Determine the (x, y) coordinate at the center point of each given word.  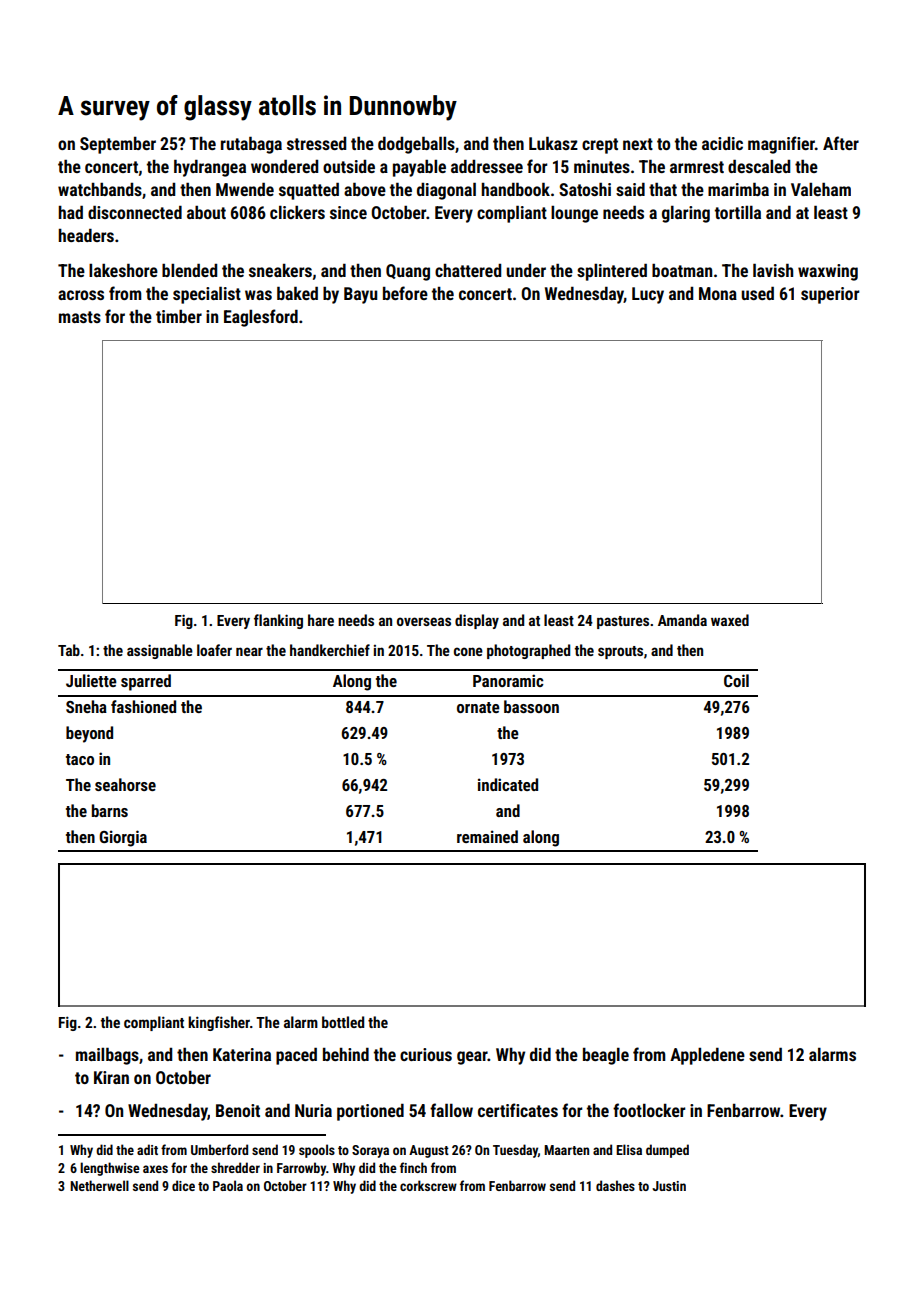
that (663, 189)
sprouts (620, 652)
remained (487, 836)
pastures (623, 622)
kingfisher (219, 1023)
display (477, 621)
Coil (736, 680)
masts (80, 317)
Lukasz (553, 143)
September (118, 145)
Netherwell (99, 1185)
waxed (730, 620)
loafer (214, 650)
